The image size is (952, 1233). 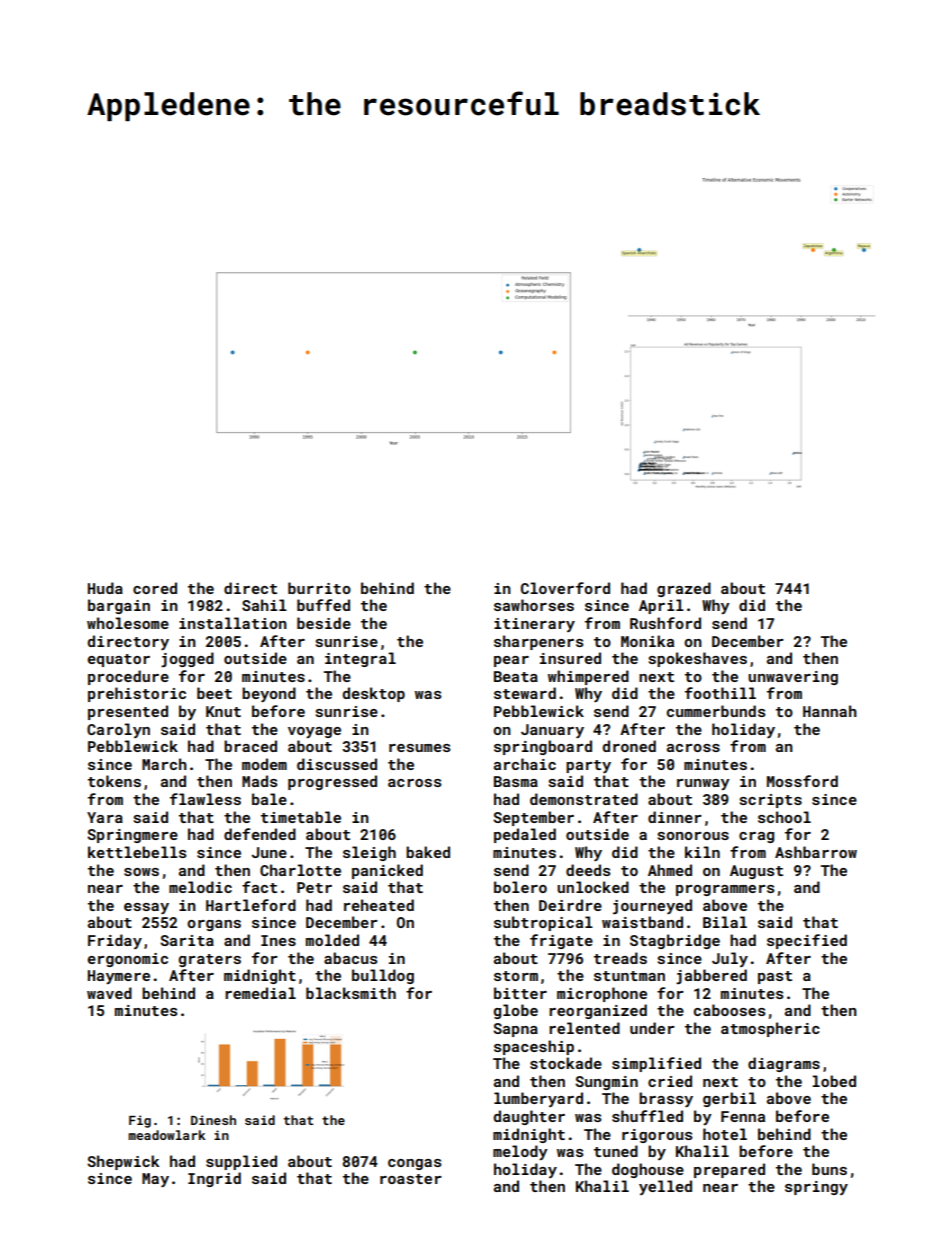 I want to click on springy, so click(x=816, y=1188).
